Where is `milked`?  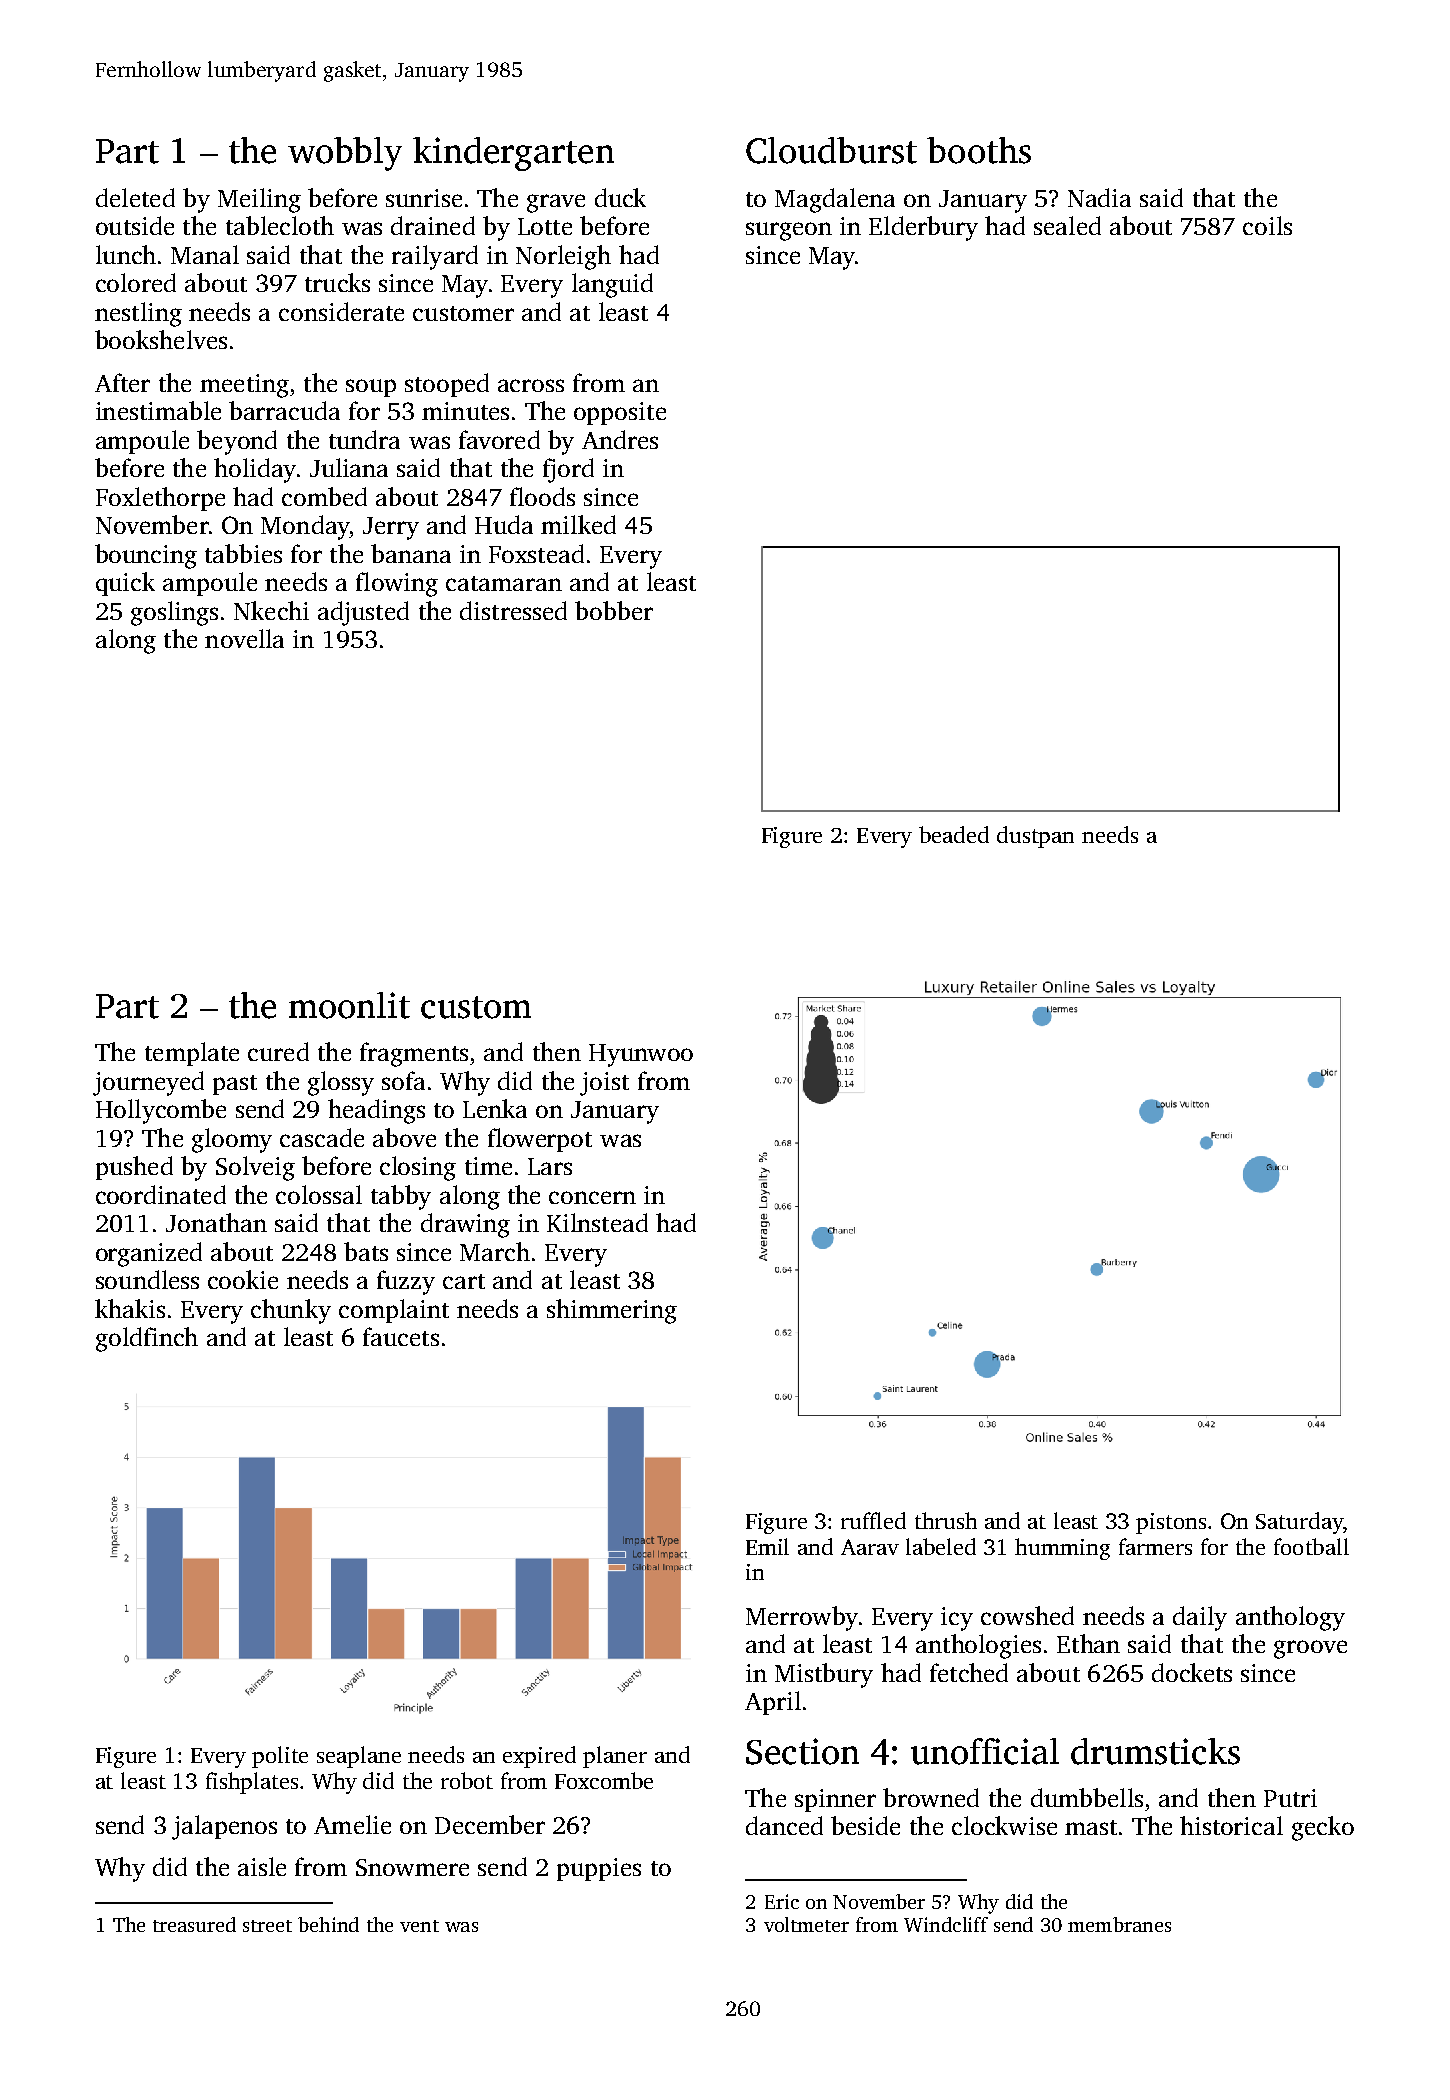 milked is located at coordinates (578, 524).
